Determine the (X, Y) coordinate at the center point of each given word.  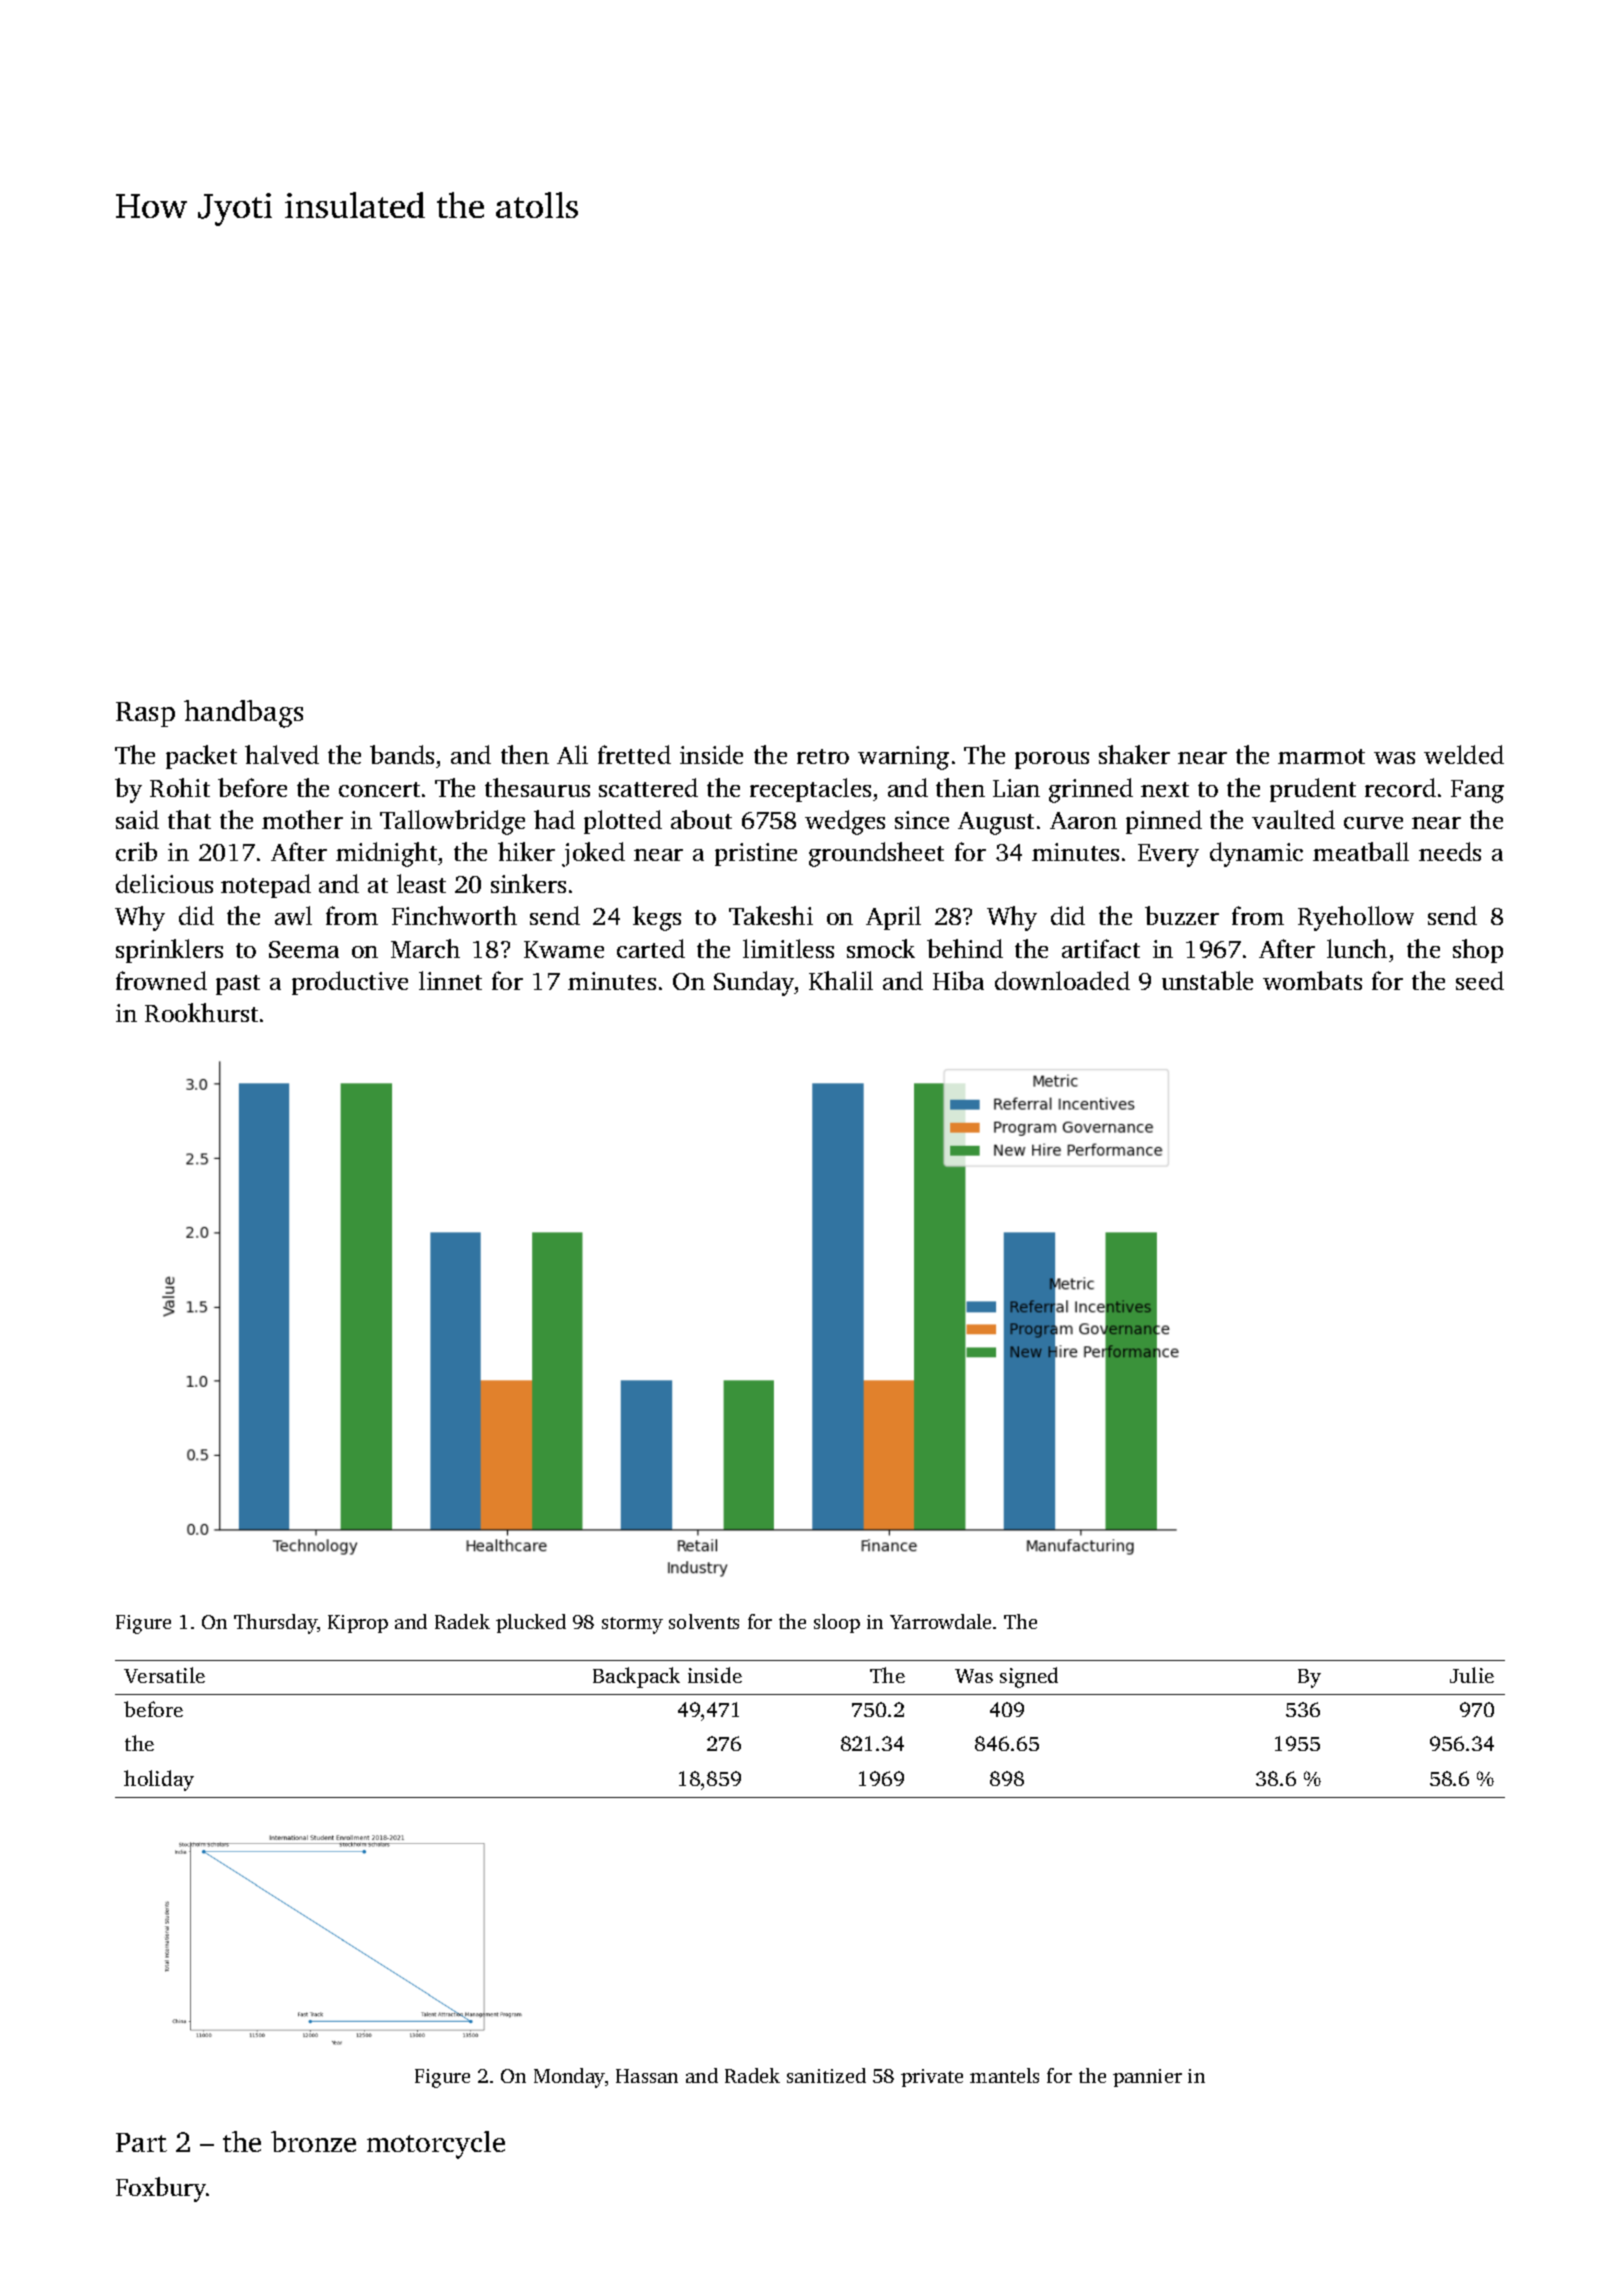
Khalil (841, 980)
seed (1480, 980)
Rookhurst (201, 1012)
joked (593, 854)
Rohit (180, 787)
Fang (1477, 791)
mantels (1004, 2075)
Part (141, 2142)
